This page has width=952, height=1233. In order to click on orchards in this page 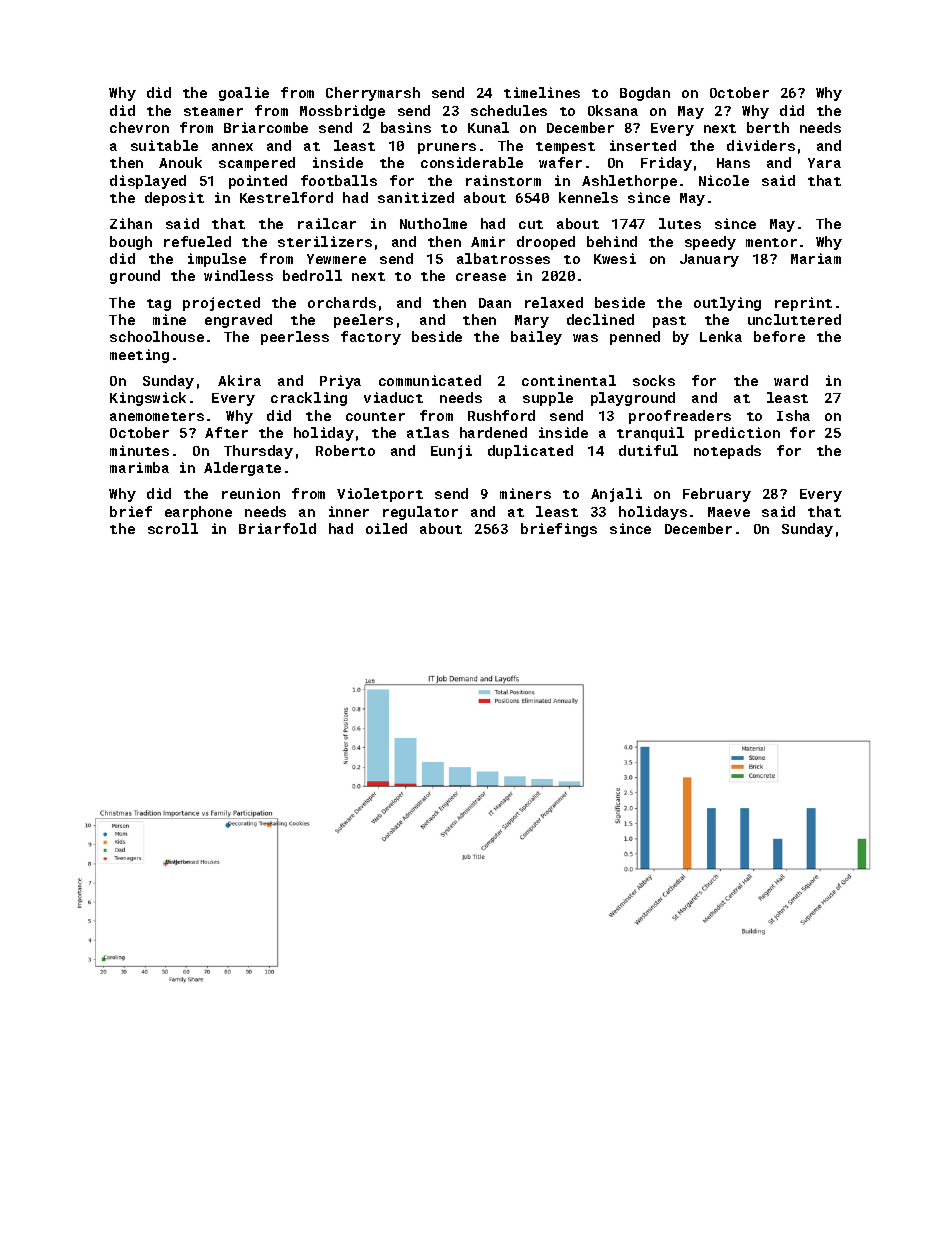, I will do `click(342, 302)`.
